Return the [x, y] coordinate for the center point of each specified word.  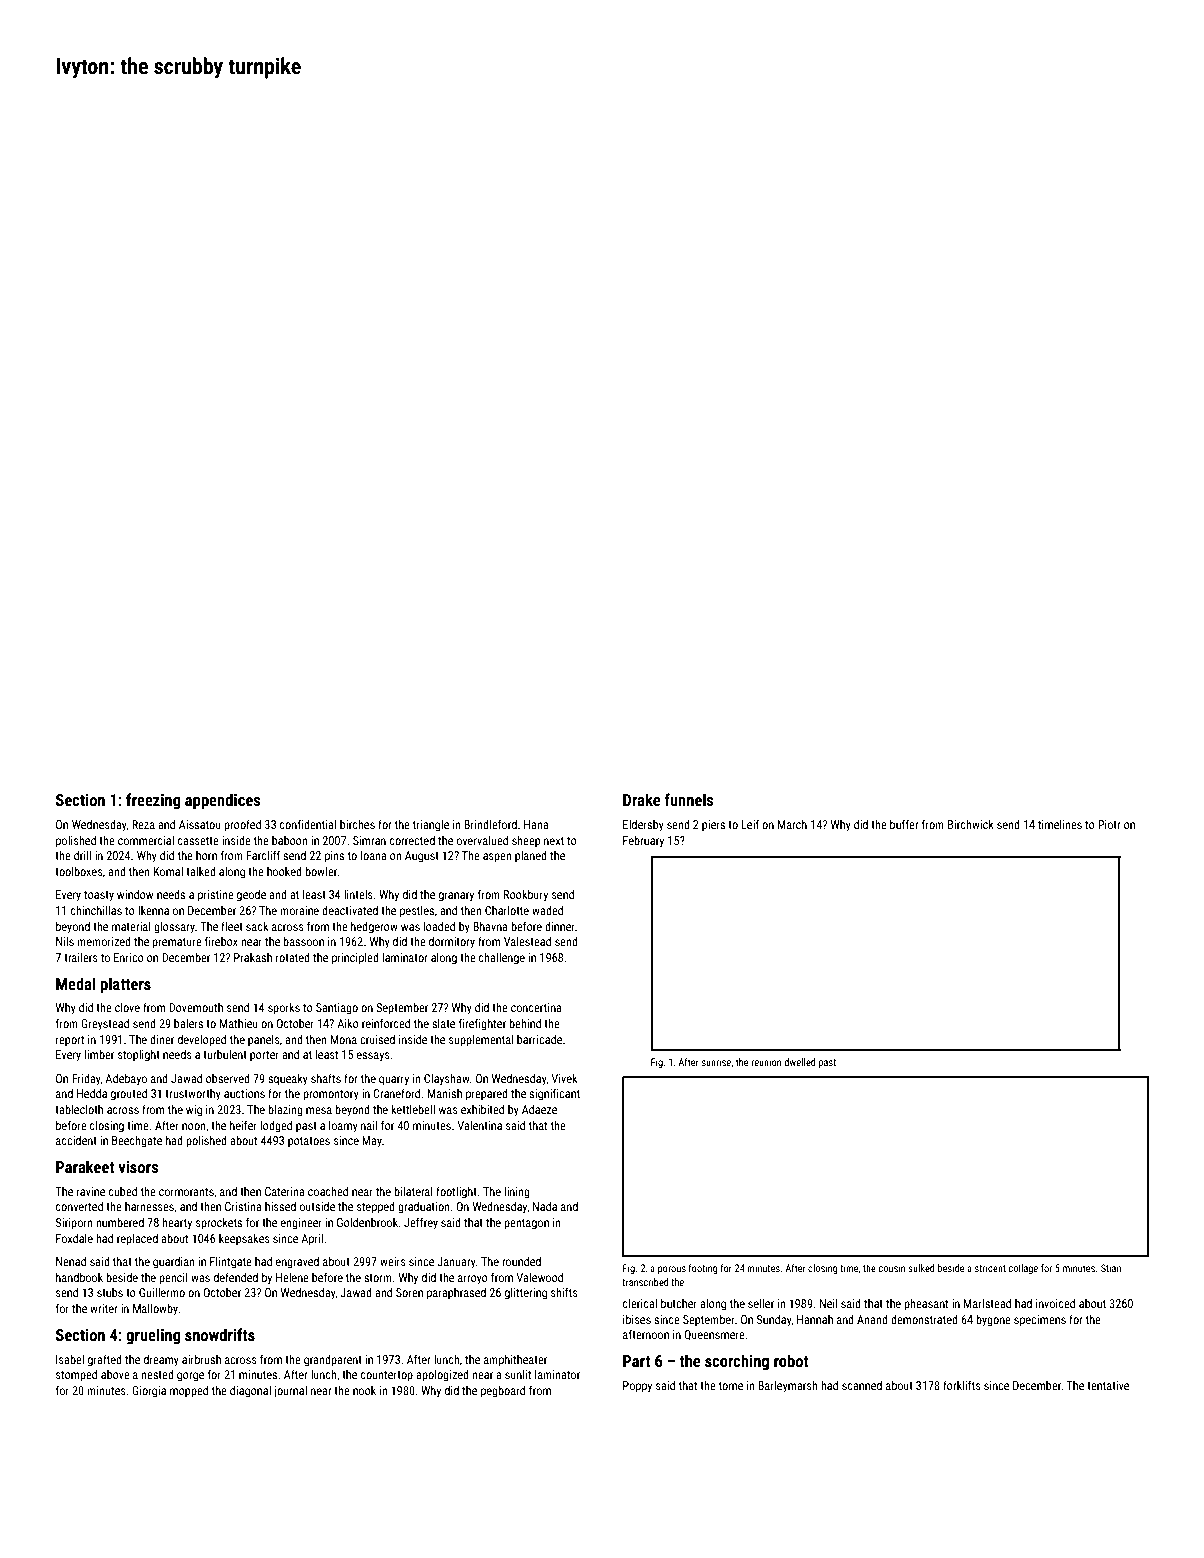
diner [162, 1039]
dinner [560, 926]
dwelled [799, 1062]
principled [355, 959]
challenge [502, 959]
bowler [321, 871]
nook [364, 1390]
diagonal [250, 1392]
